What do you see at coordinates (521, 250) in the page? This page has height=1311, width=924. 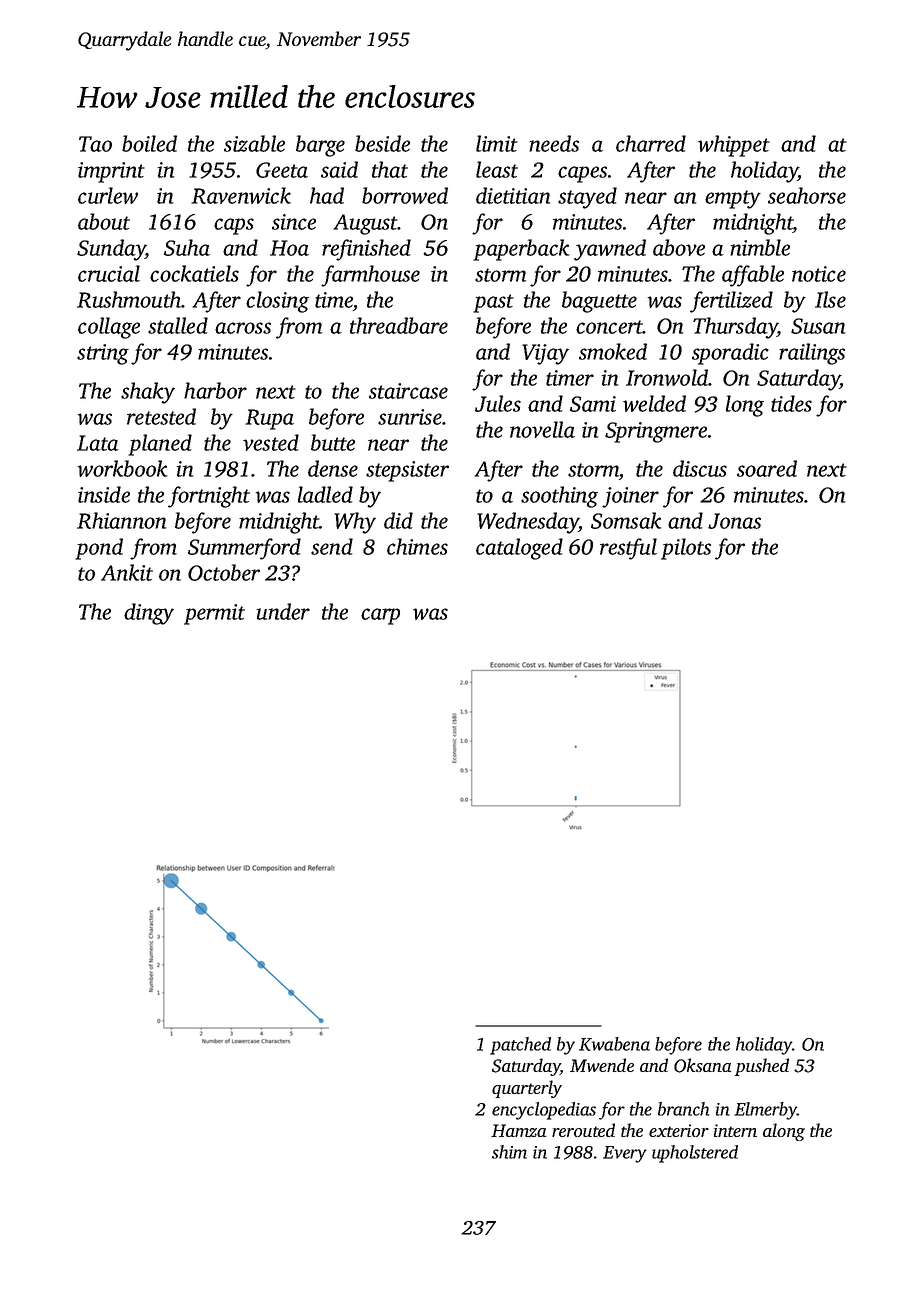 I see `paperback` at bounding box center [521, 250].
